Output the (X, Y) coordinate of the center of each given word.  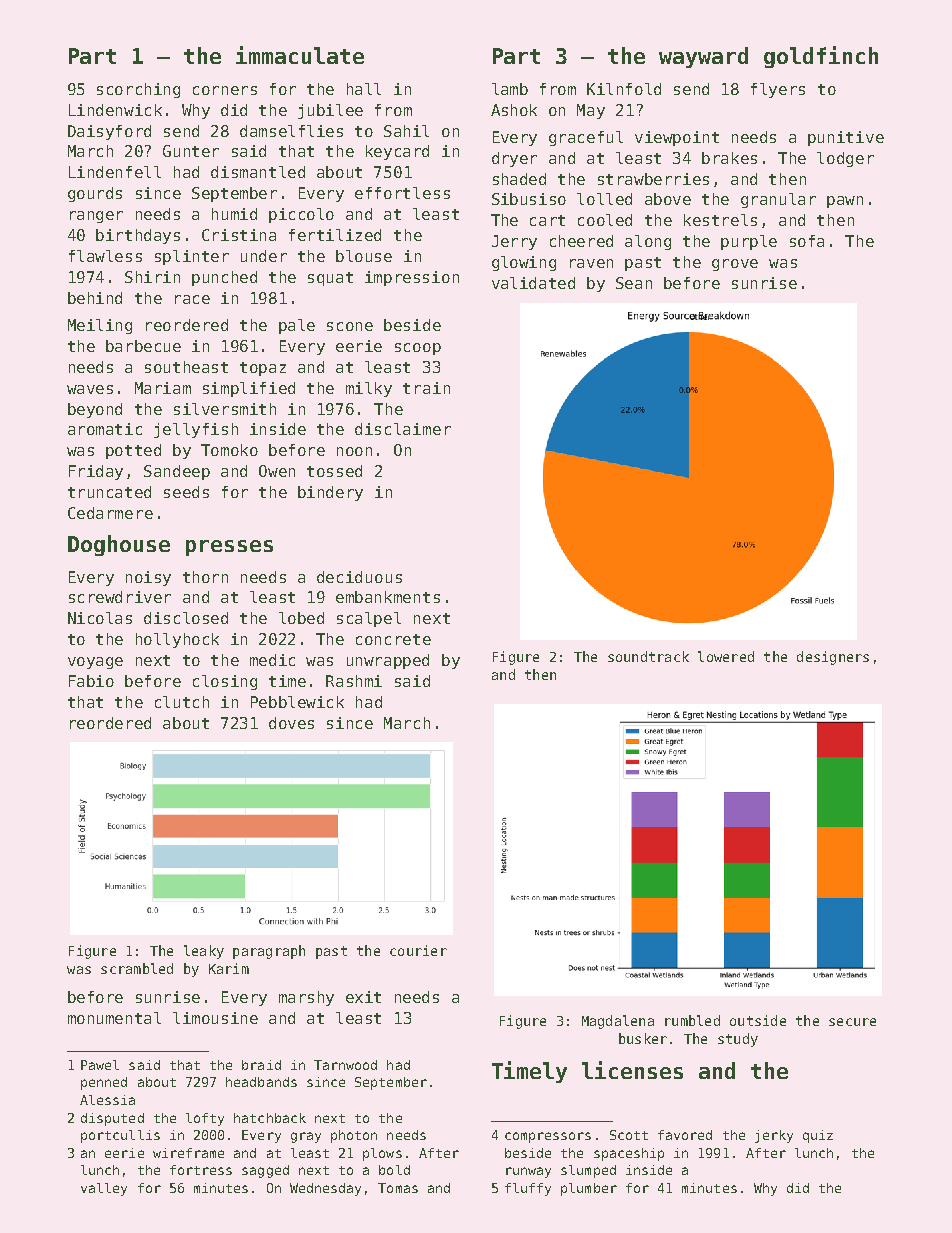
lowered (726, 656)
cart (547, 220)
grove (735, 265)
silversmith (225, 409)
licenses (632, 1070)
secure (852, 1022)
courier (418, 950)
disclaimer (403, 429)
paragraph (269, 952)
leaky (204, 952)
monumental (114, 1018)
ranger (96, 217)
